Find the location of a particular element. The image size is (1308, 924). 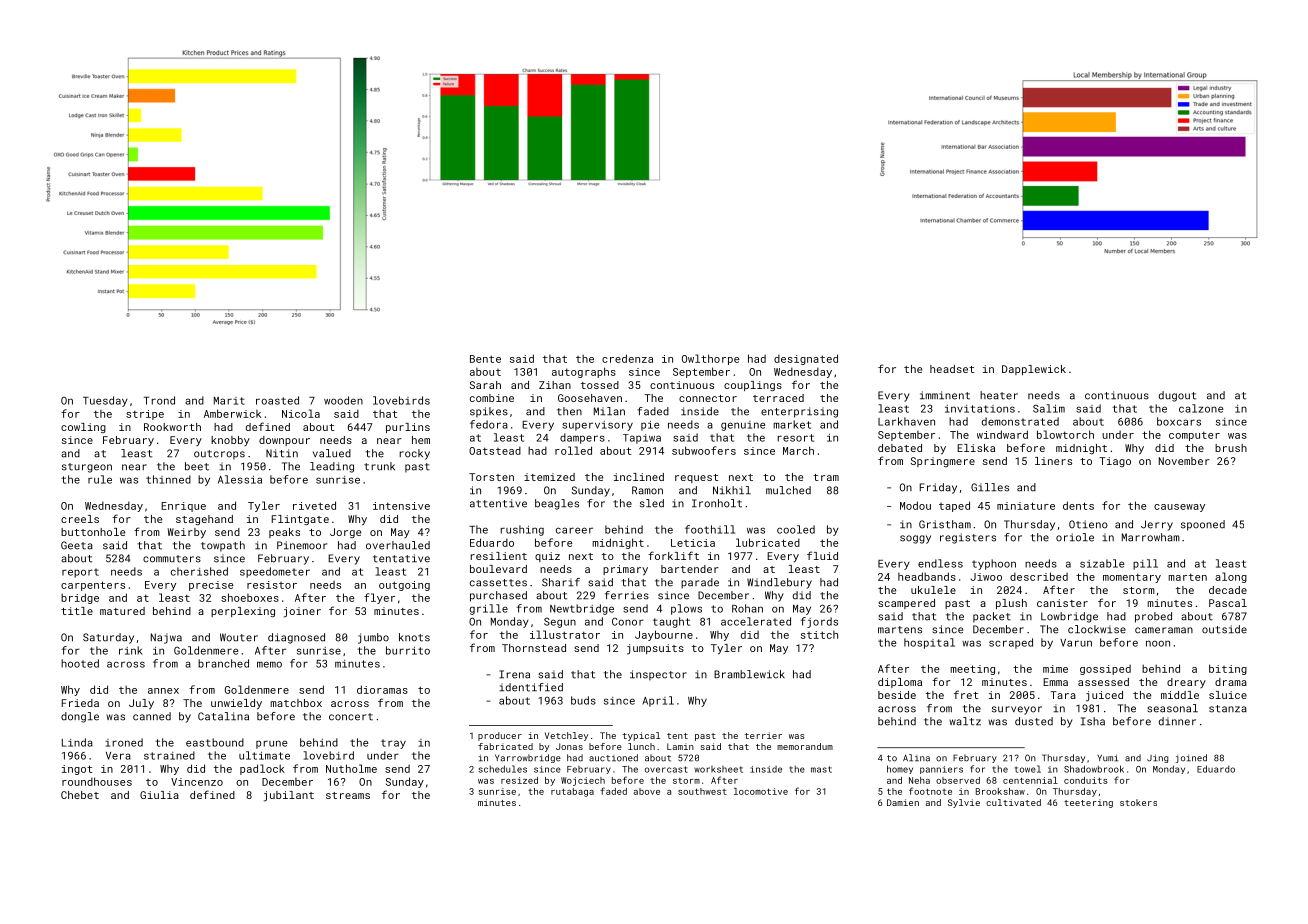

Frieda is located at coordinates (80, 703).
